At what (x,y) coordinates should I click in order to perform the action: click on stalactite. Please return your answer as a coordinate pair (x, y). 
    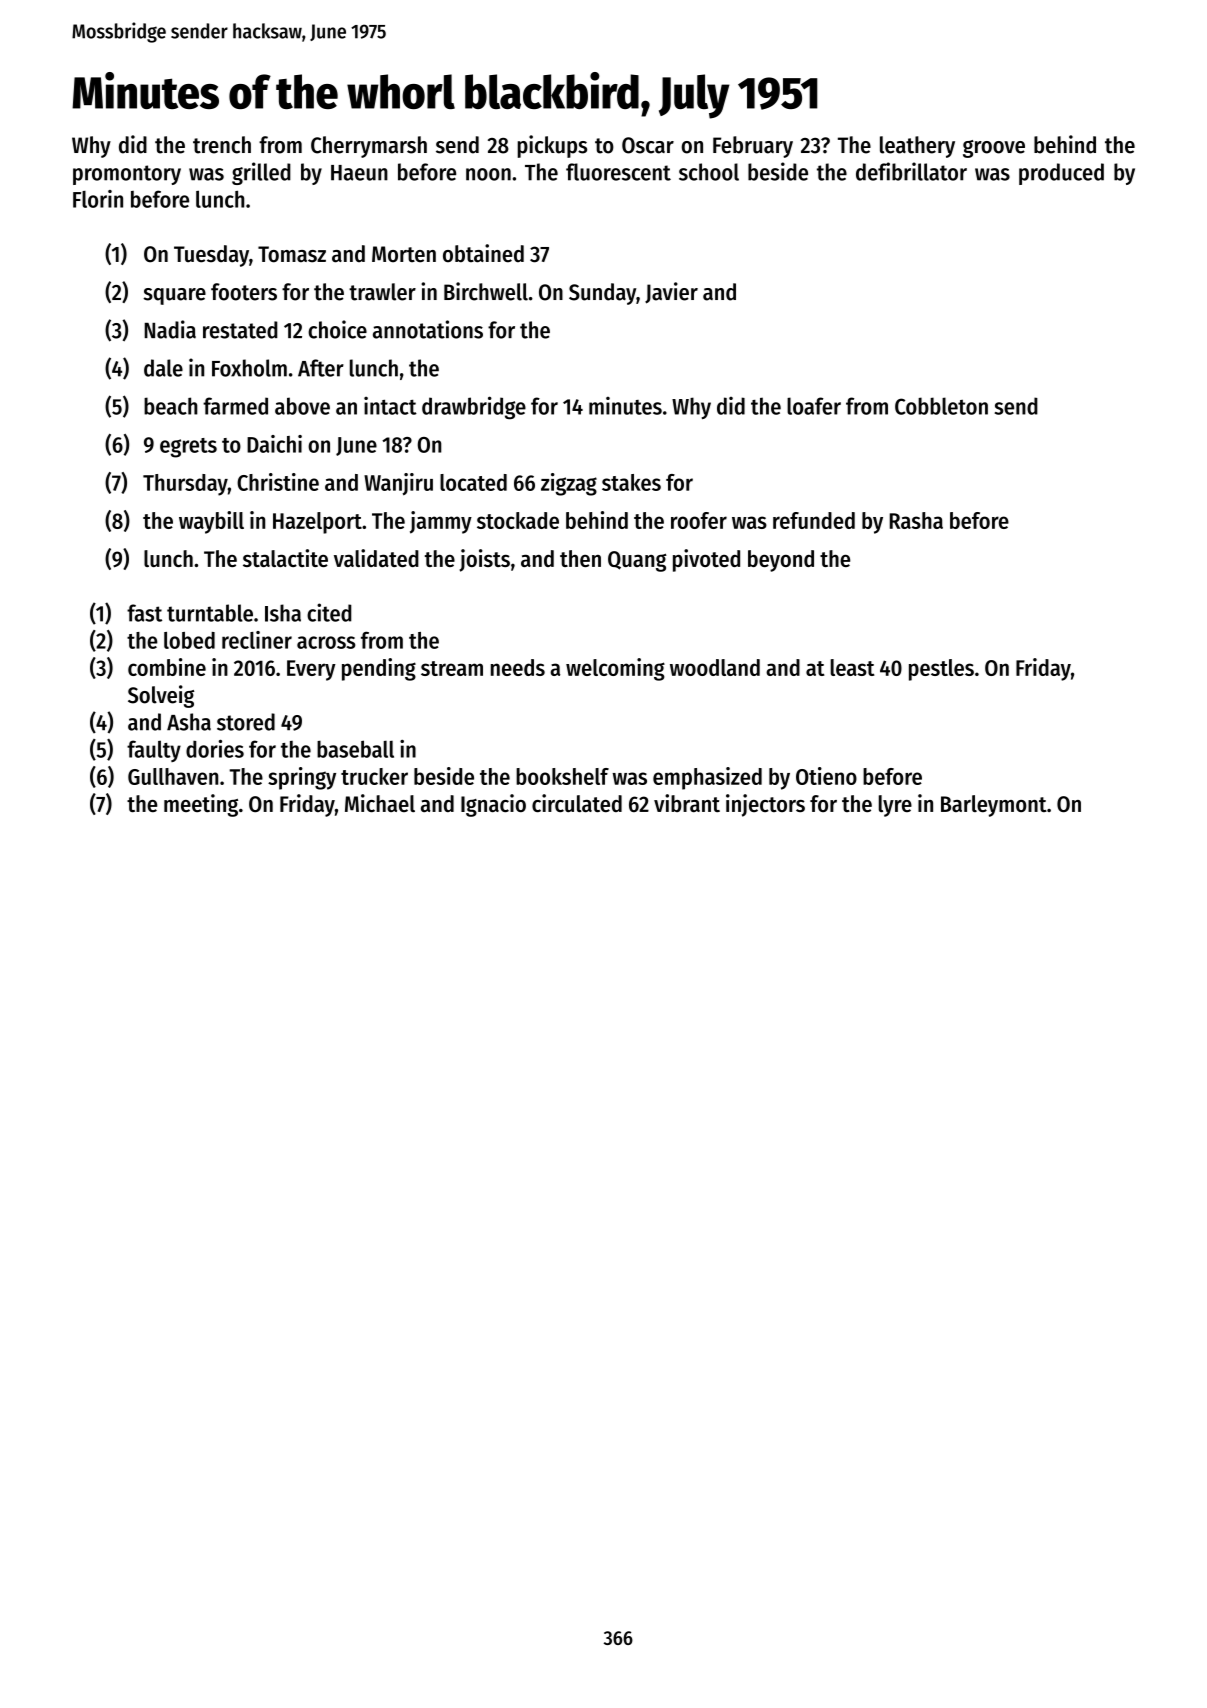
    Looking at the image, I should click on (285, 558).
